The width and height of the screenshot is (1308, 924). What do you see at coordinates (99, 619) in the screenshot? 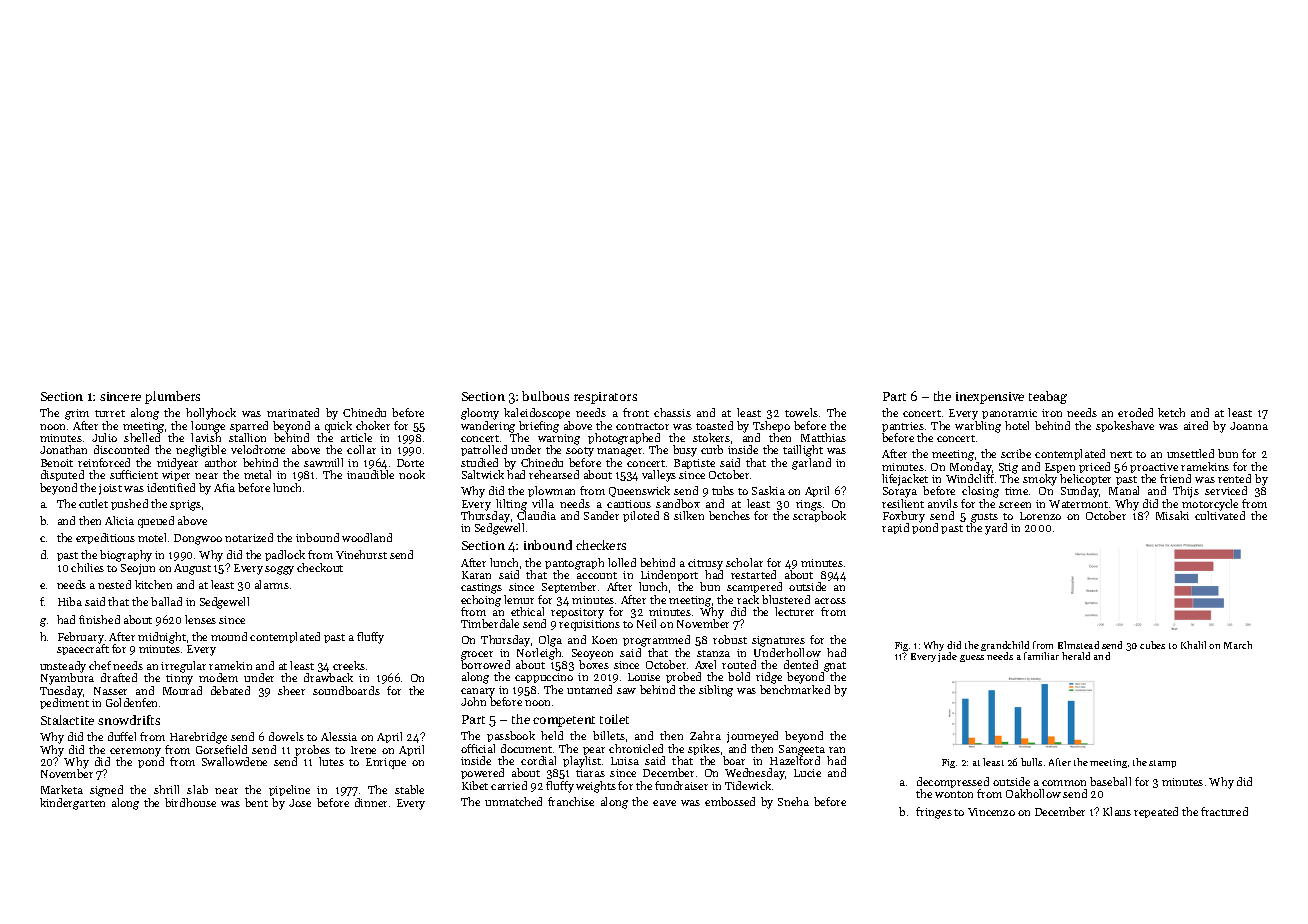
I see `finished` at bounding box center [99, 619].
